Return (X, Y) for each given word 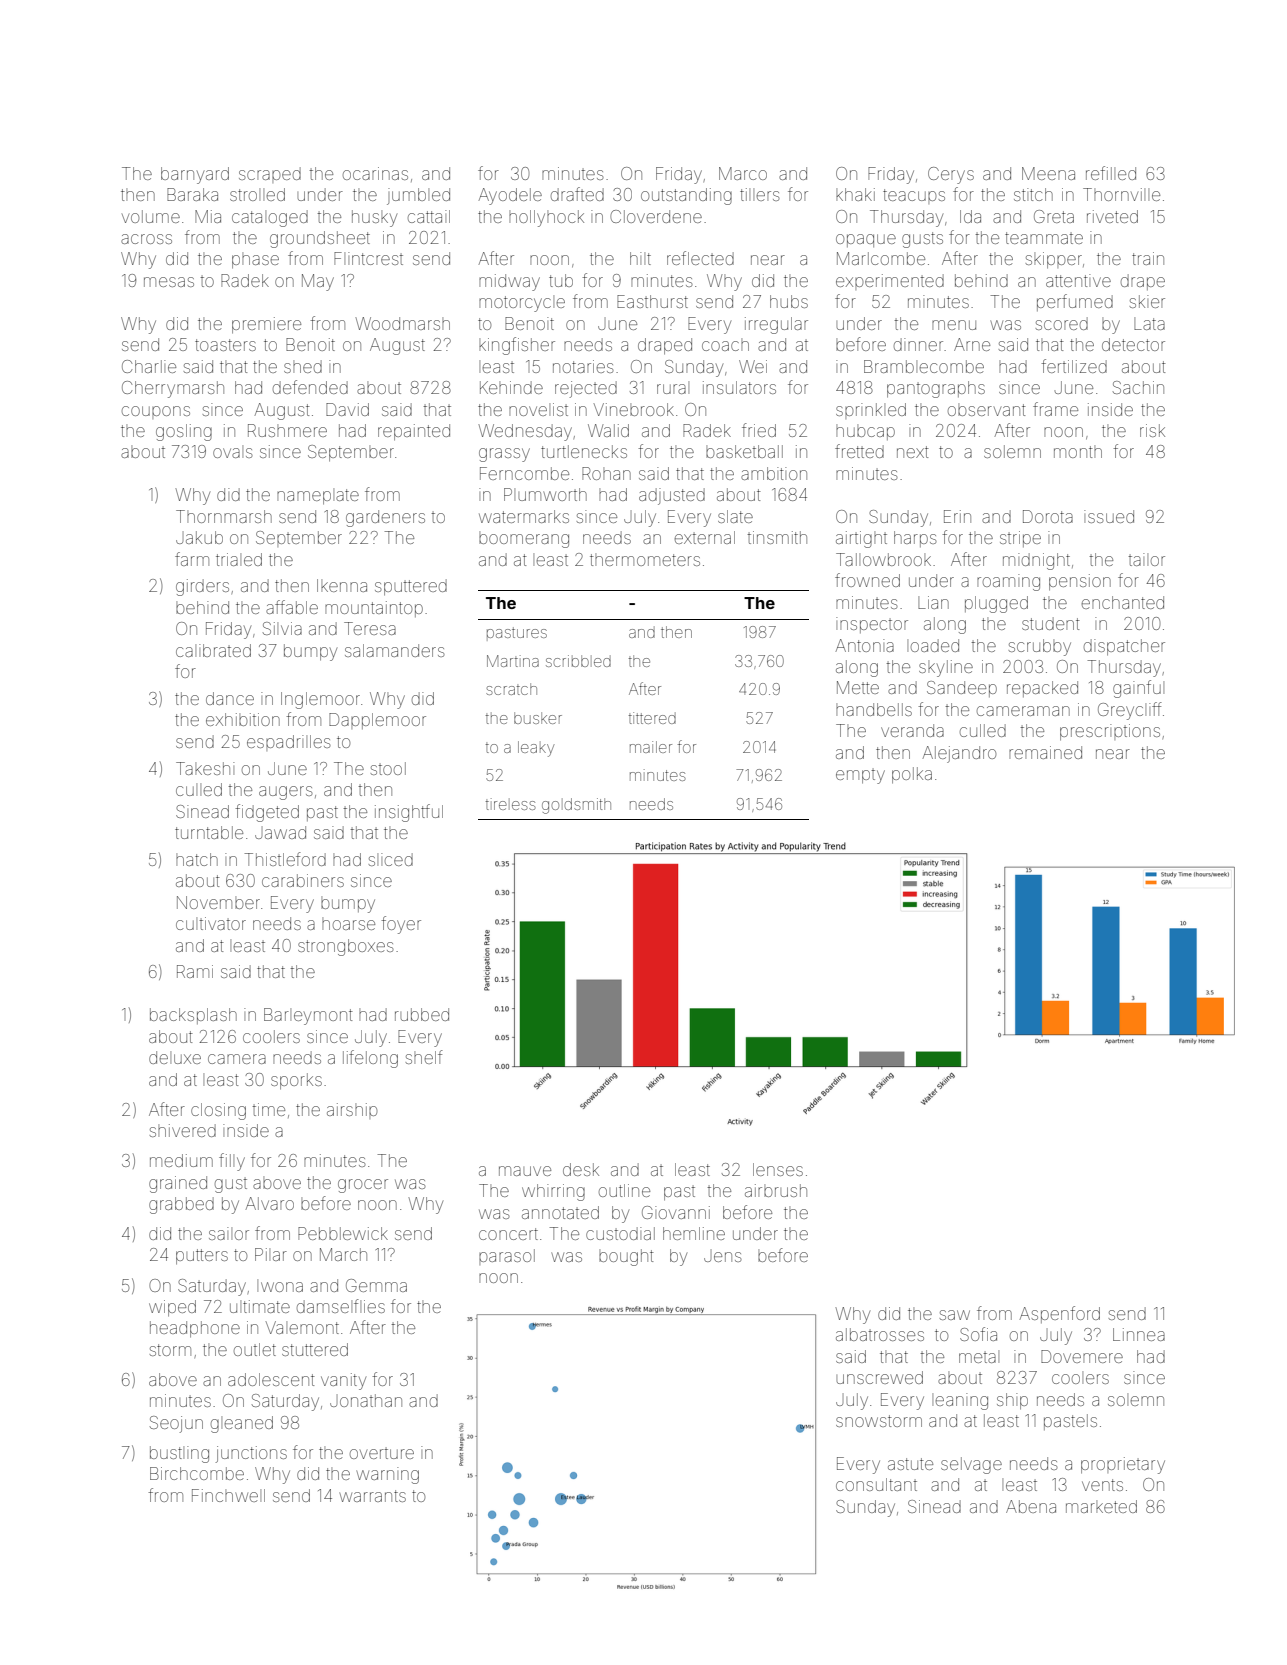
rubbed (422, 1014)
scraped (270, 173)
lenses (778, 1169)
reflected (700, 258)
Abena (1031, 1506)
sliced (391, 859)
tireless (511, 804)
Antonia (865, 645)
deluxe (175, 1057)
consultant (876, 1484)
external (705, 537)
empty (860, 776)
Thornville (1121, 194)
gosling (184, 432)
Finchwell (228, 1495)
